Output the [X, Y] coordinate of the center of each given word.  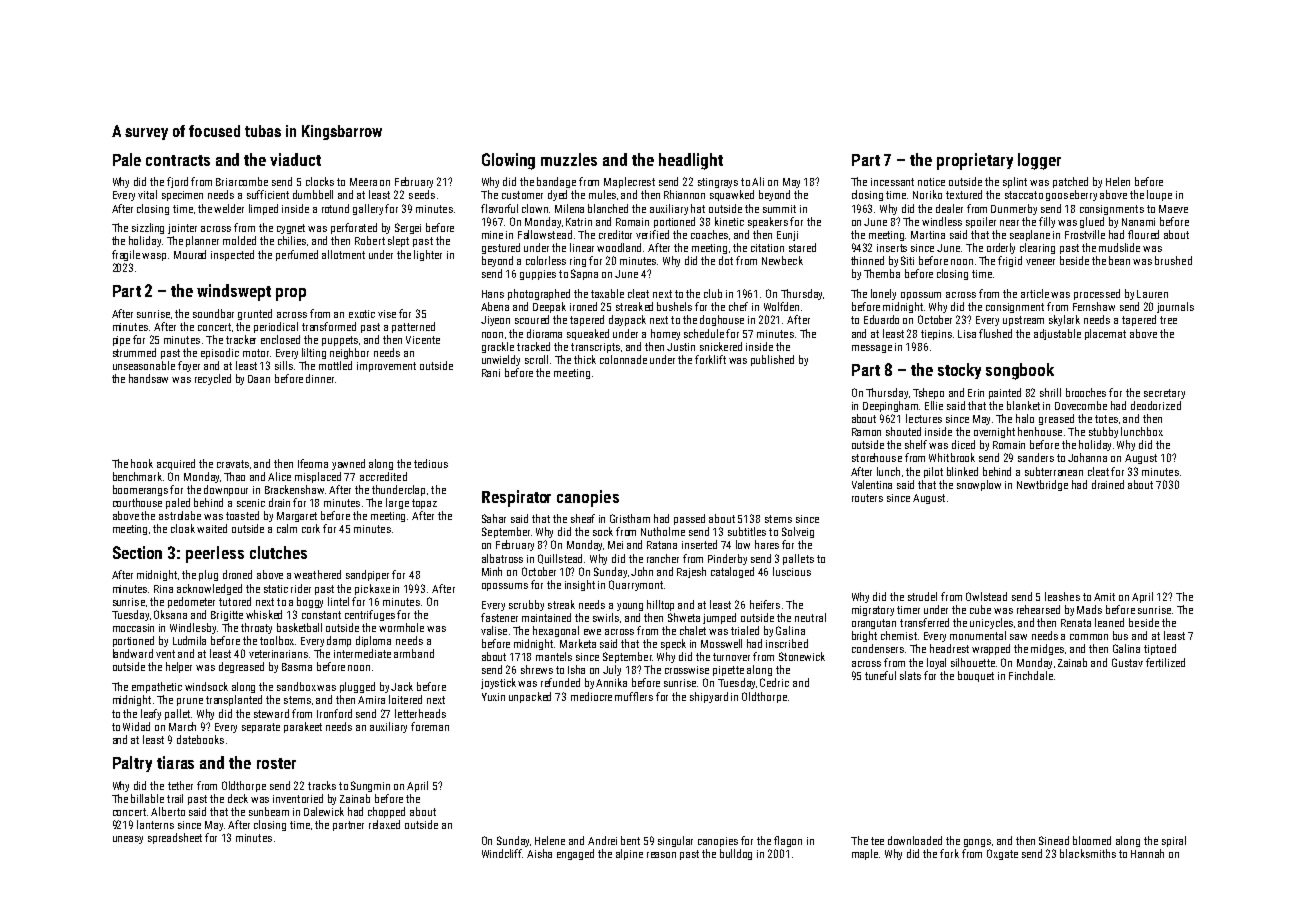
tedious [431, 463]
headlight [691, 161]
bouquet [976, 676]
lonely [883, 294]
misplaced [318, 477]
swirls [606, 617]
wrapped [991, 649]
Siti [907, 260]
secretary [1164, 394]
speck [673, 644]
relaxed [384, 824]
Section [137, 552]
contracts [178, 160]
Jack [402, 686]
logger [1039, 161]
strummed [134, 352]
